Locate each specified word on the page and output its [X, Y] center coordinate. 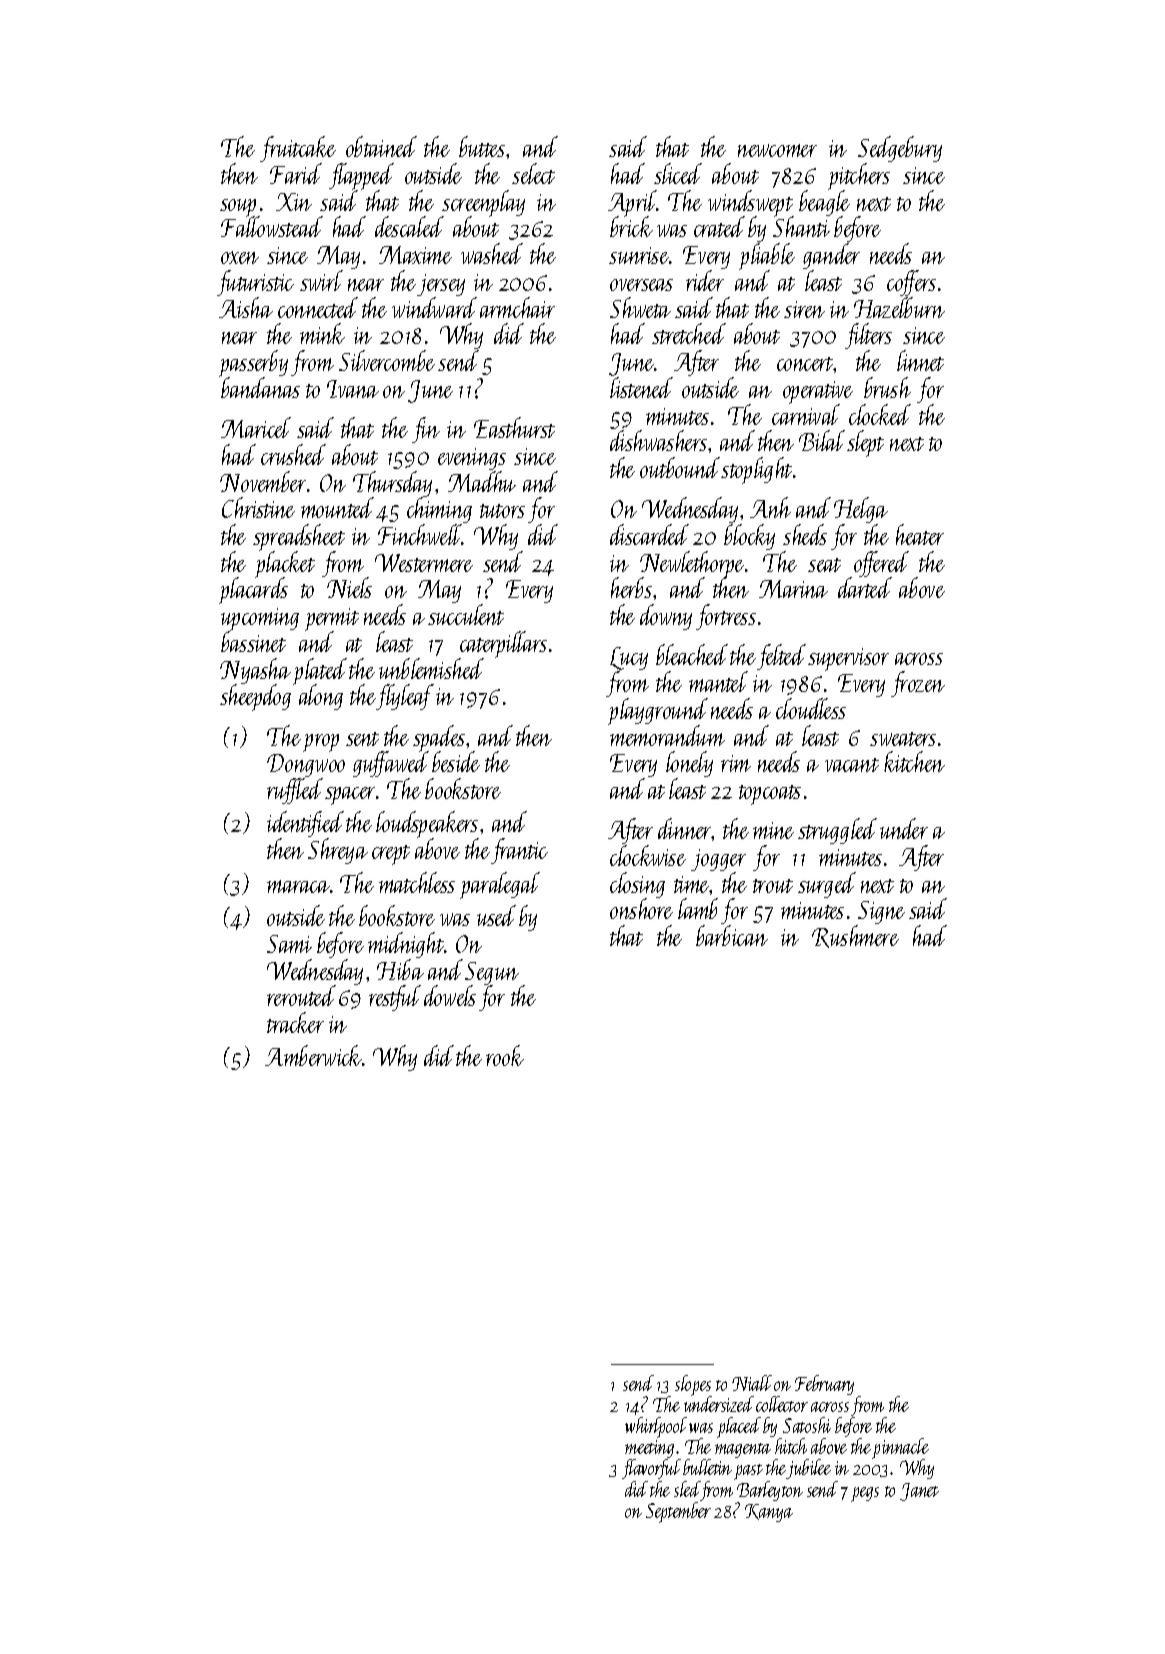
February [824, 1385]
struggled [837, 831]
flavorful [651, 1469]
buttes [482, 146]
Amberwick [314, 1055]
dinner [685, 828]
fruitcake [298, 149]
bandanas [260, 388]
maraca [298, 886]
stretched [689, 333]
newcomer [777, 150]
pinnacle [900, 1449]
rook [505, 1055]
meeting [649, 1449]
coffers [911, 283]
